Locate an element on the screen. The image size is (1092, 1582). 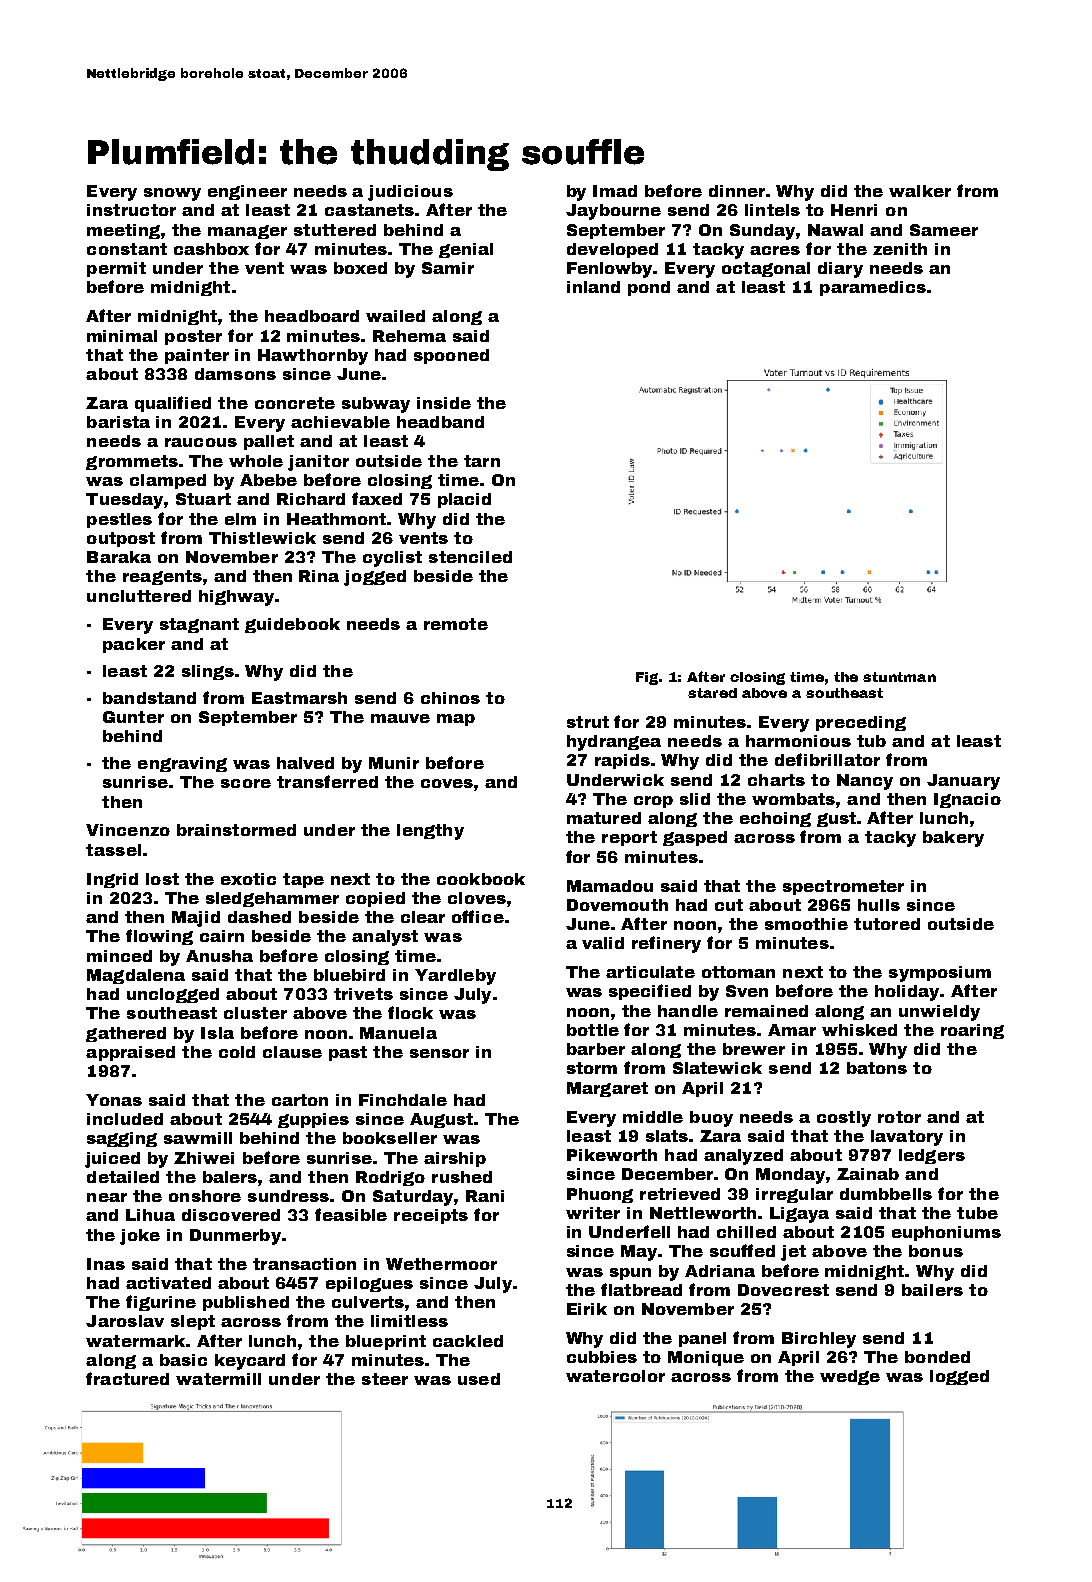
dinner is located at coordinates (737, 191).
